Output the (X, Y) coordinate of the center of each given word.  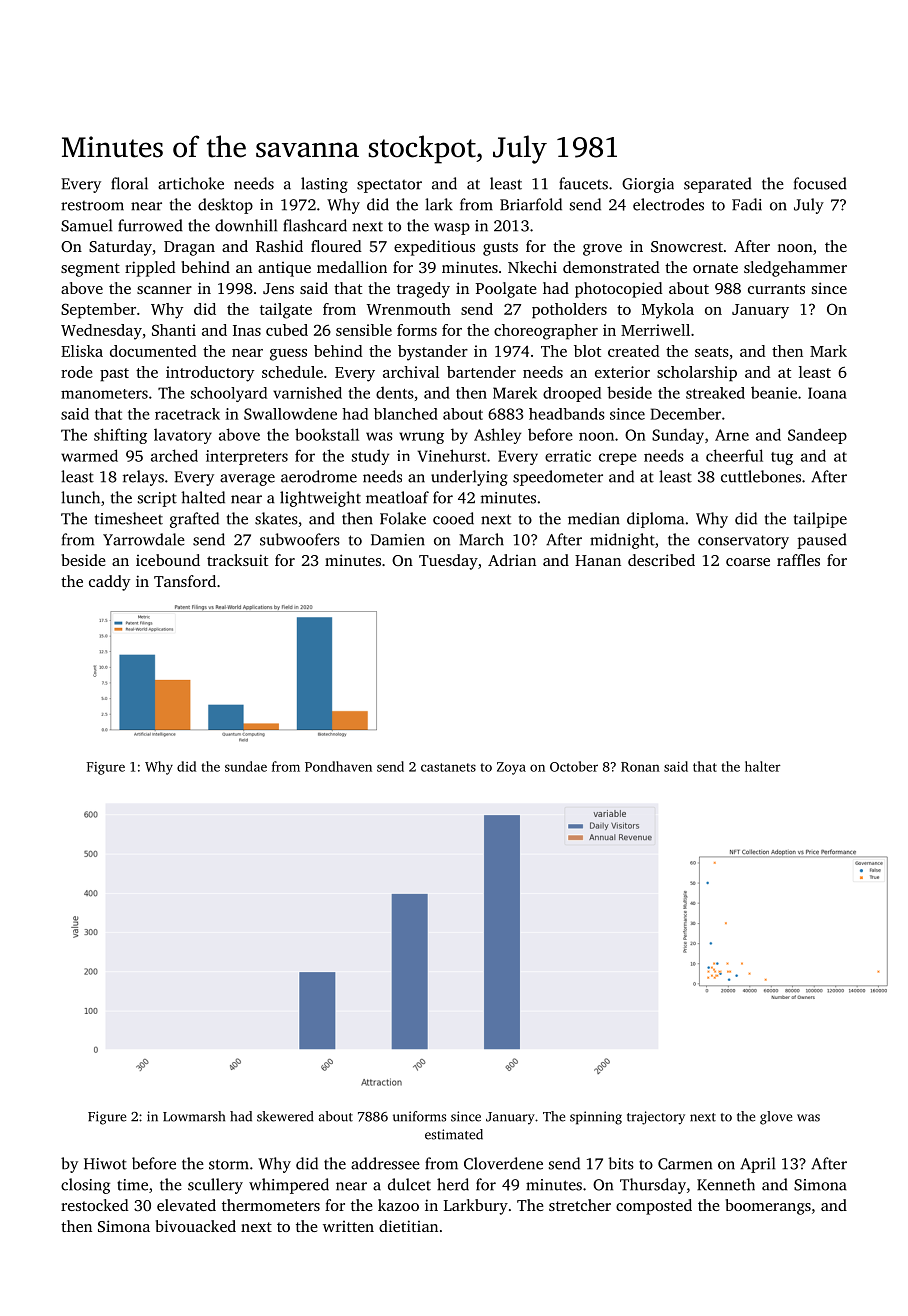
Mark (828, 351)
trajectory (656, 1118)
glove (776, 1118)
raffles (798, 560)
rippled (150, 269)
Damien (398, 540)
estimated (454, 1134)
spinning (596, 1118)
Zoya (511, 768)
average (247, 480)
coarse (748, 562)
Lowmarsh (194, 1116)
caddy (109, 583)
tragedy (423, 290)
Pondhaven (338, 766)
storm (229, 1164)
